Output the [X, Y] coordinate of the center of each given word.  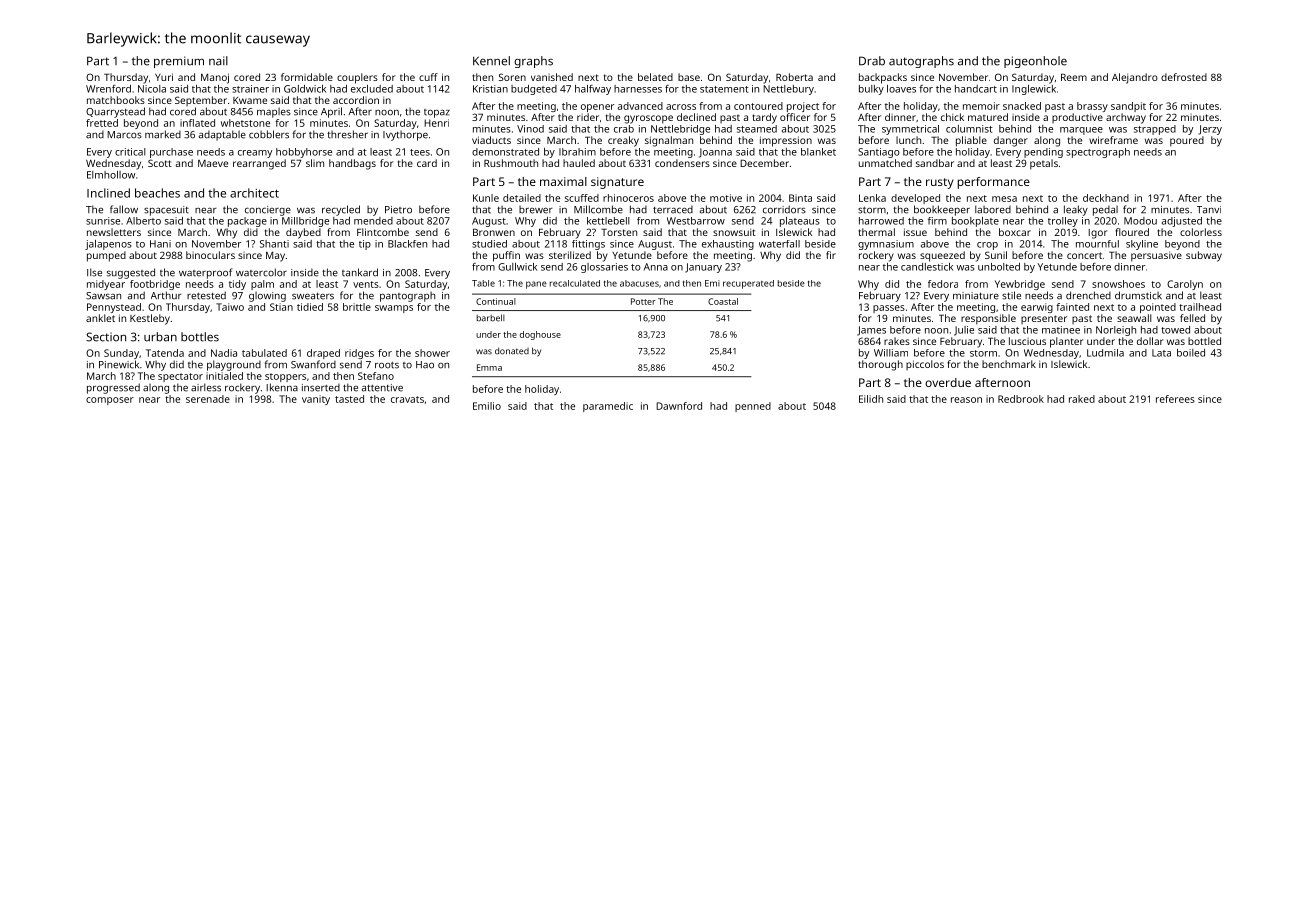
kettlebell [608, 221]
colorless [1201, 232]
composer [110, 401]
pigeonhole [1035, 62]
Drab [872, 61]
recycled [341, 210]
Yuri [164, 77]
